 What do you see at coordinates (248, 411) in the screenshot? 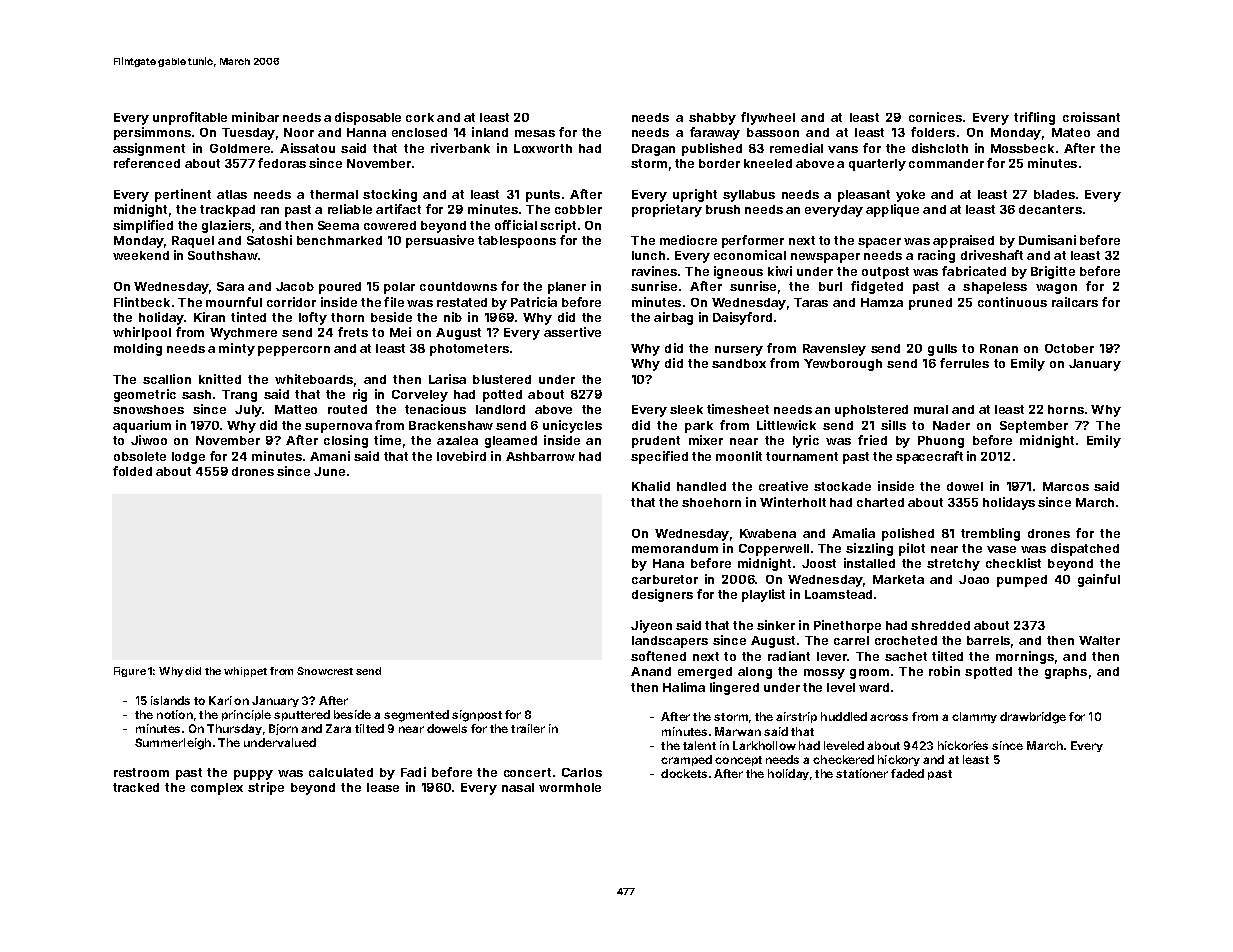
I see `July` at bounding box center [248, 411].
